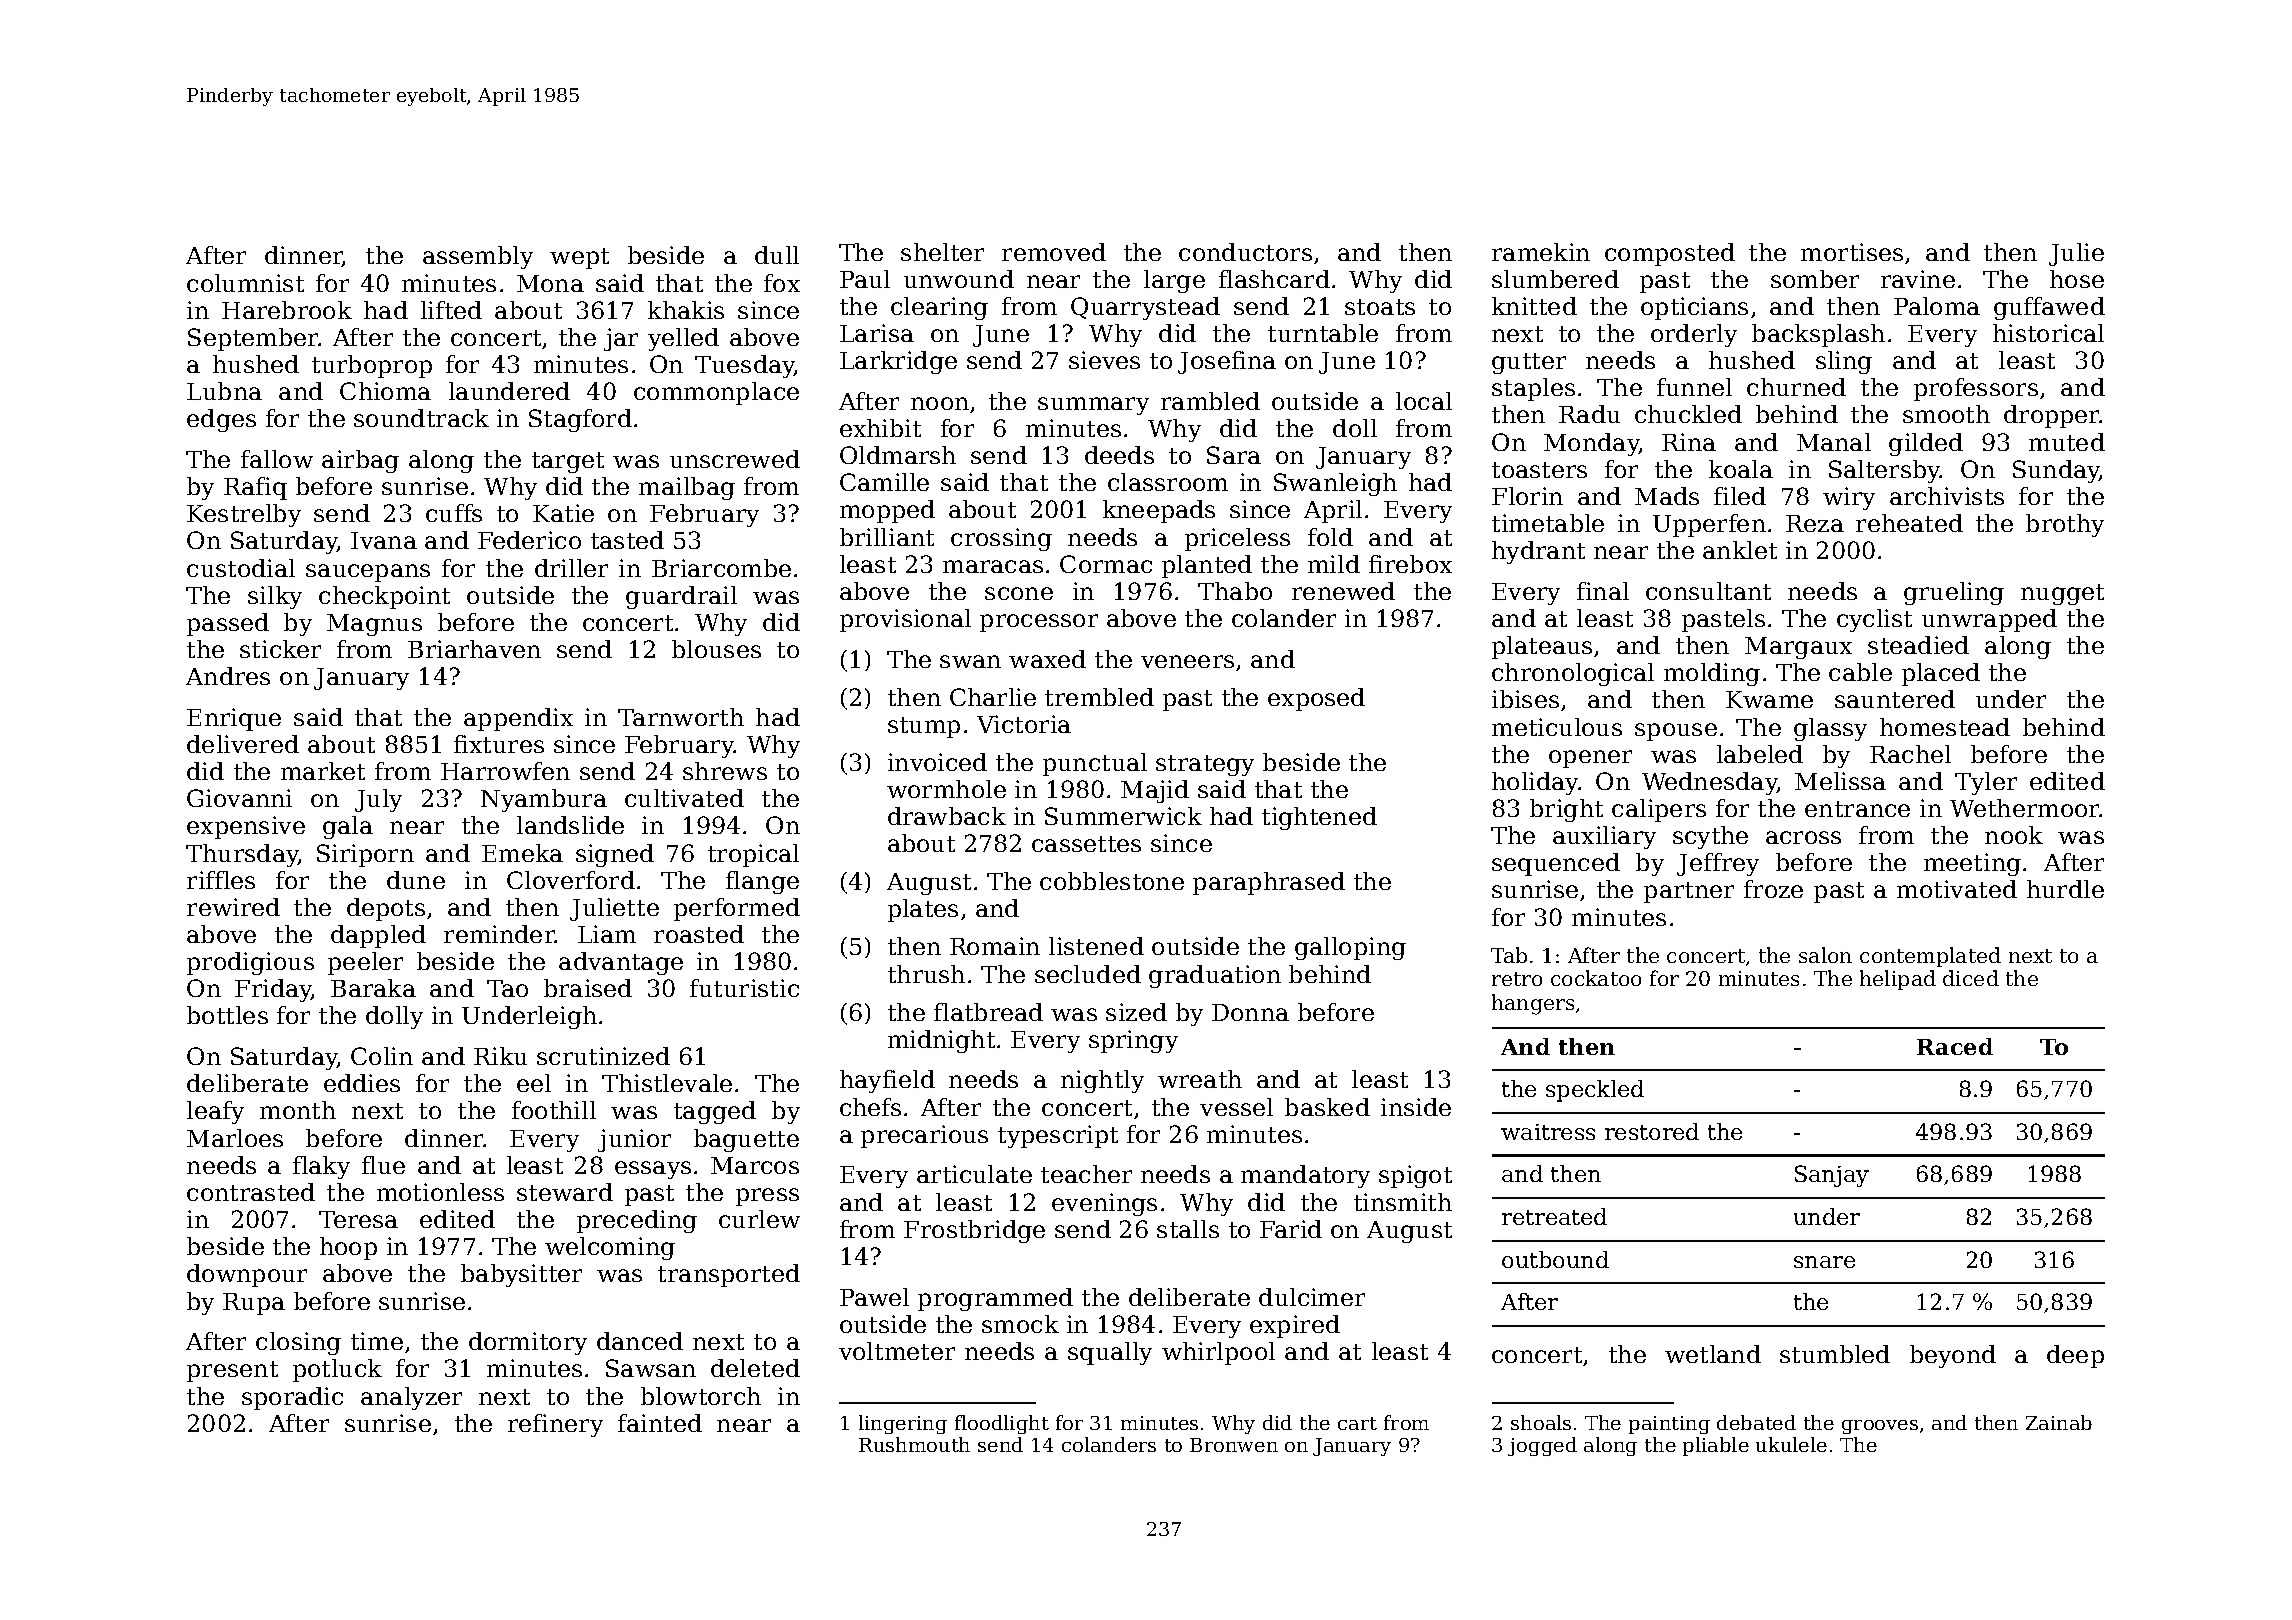 The height and width of the image is (1620, 2292). Describe the element at coordinates (1832, 1176) in the image. I see `Sanjay` at that location.
